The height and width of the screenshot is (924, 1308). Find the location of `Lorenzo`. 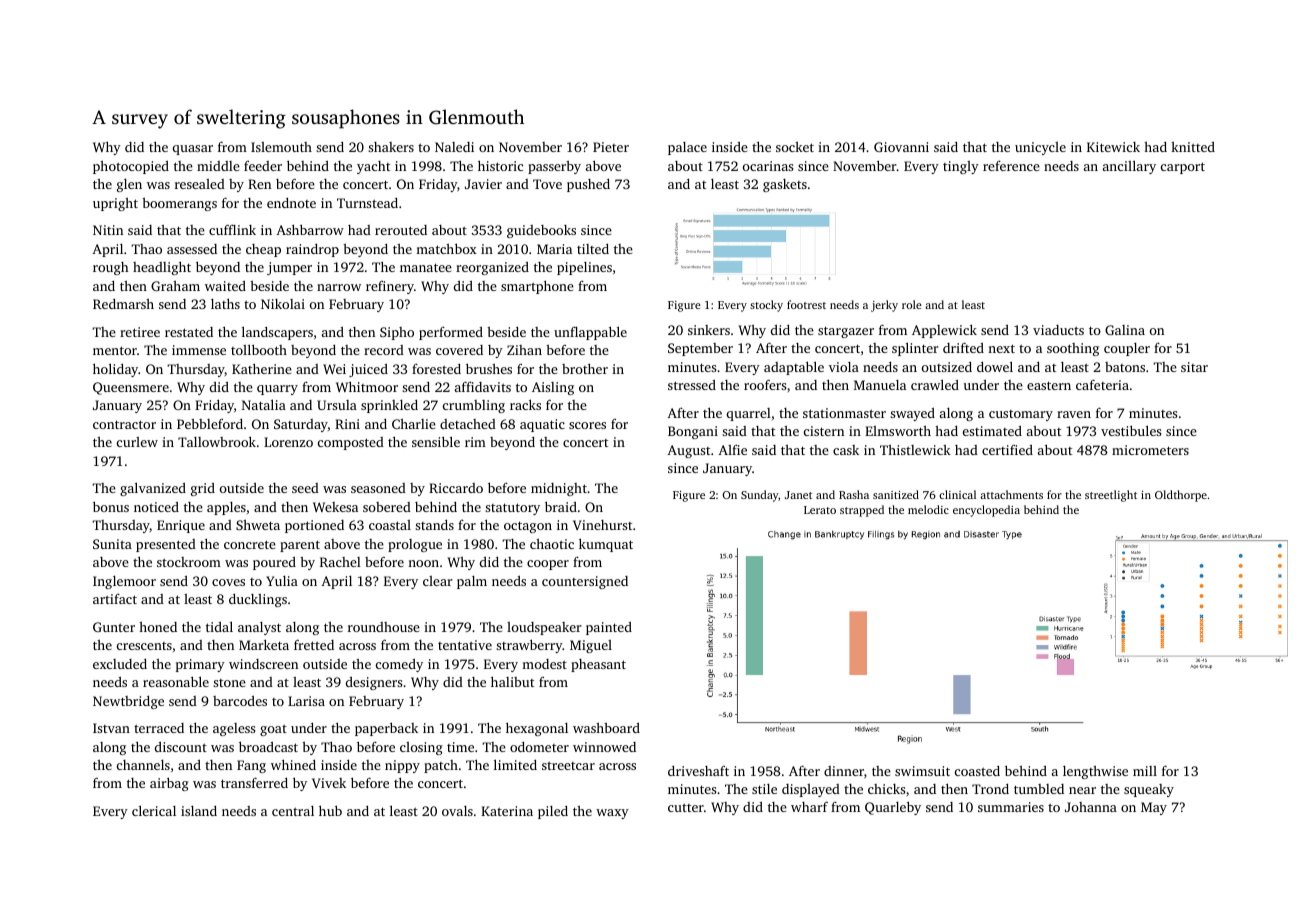

Lorenzo is located at coordinates (288, 442).
